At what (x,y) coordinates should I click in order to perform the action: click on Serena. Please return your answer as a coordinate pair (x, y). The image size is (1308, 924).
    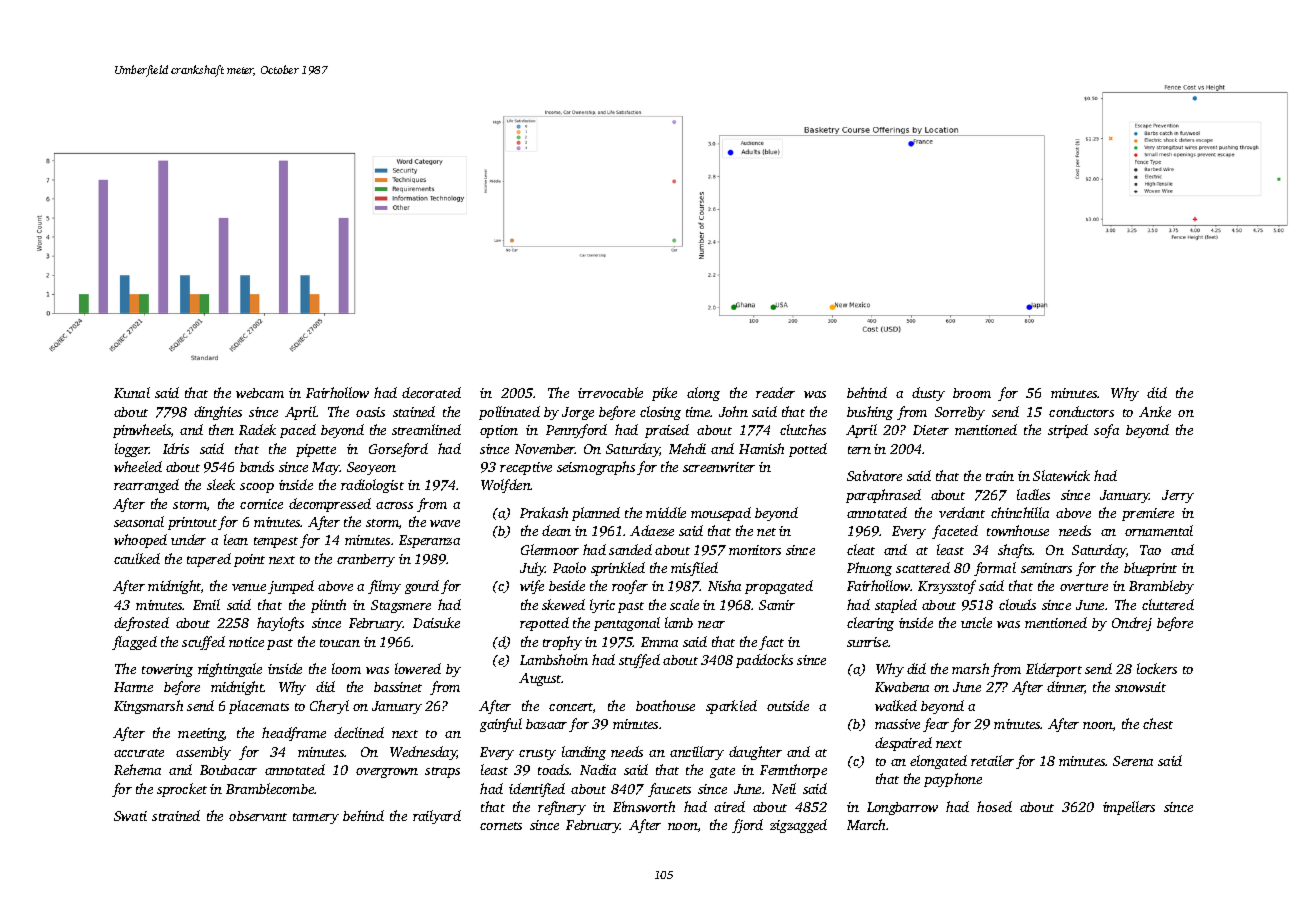
    Looking at the image, I should click on (1133, 761).
